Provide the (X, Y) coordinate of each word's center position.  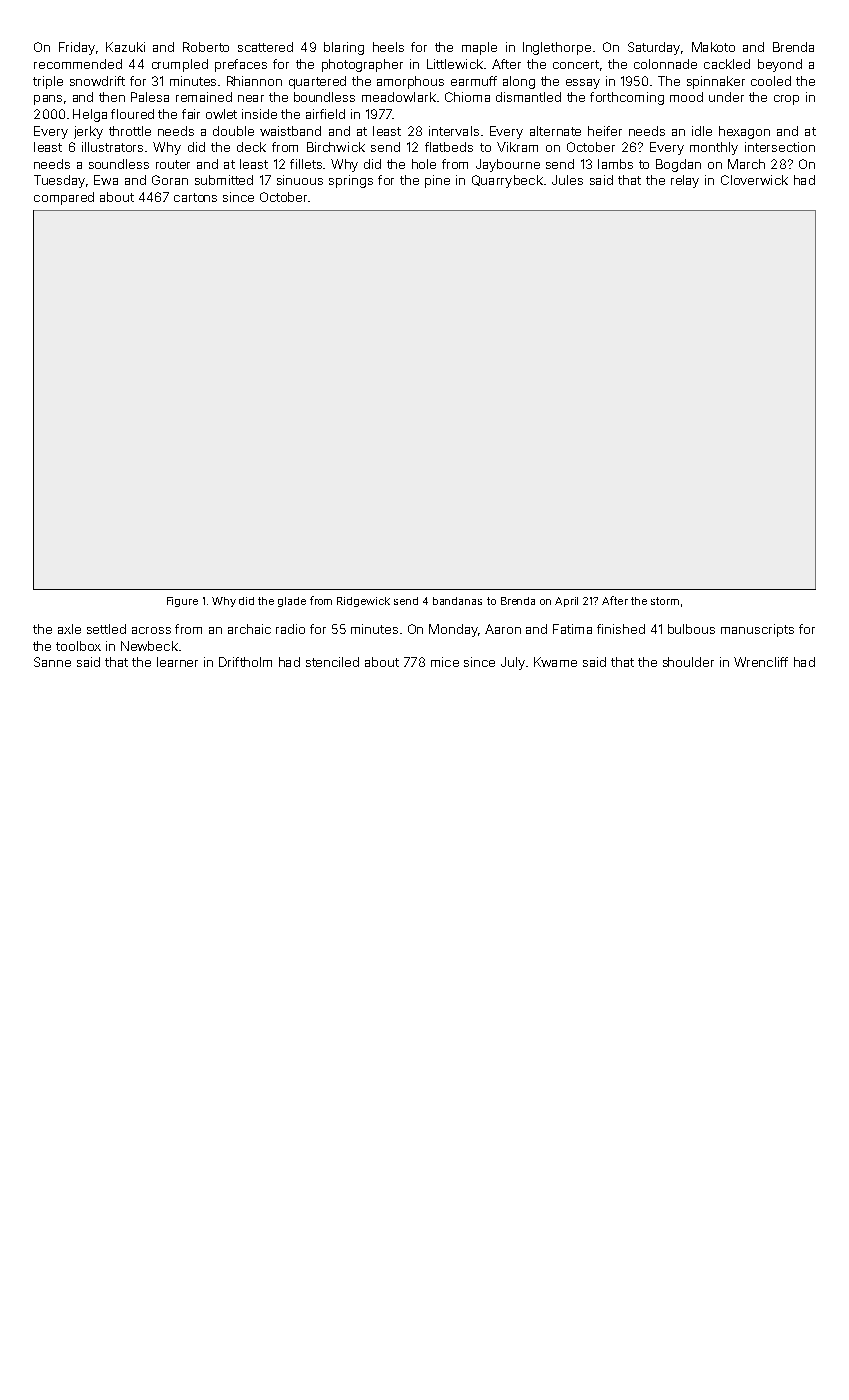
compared (64, 198)
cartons (195, 197)
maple (479, 48)
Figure (182, 602)
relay (685, 181)
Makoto (713, 47)
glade (292, 602)
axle (69, 629)
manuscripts (757, 630)
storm (665, 601)
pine (437, 181)
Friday (77, 48)
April (566, 602)
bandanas (457, 601)
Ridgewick (363, 602)
